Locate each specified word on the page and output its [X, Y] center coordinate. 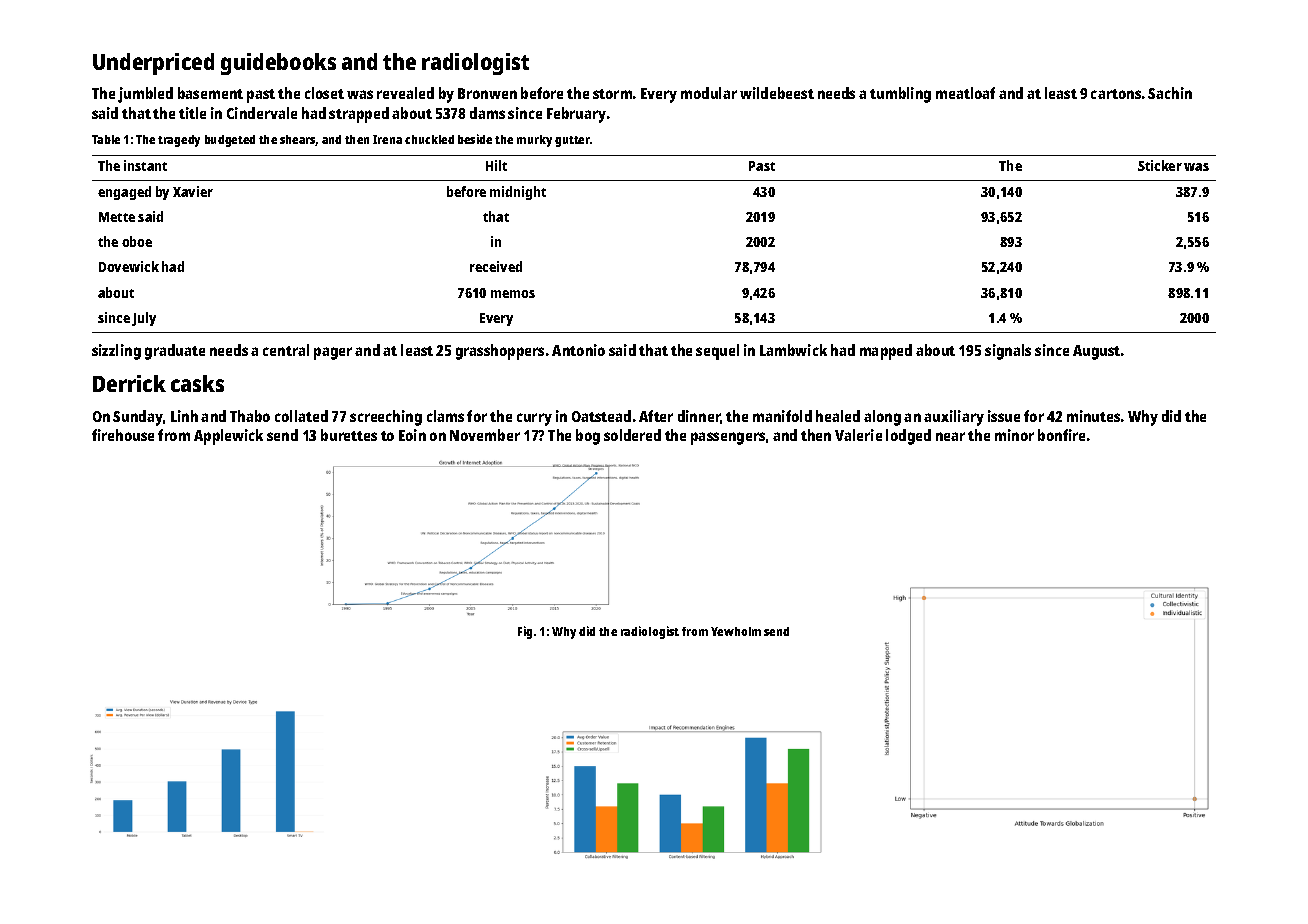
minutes [1093, 416]
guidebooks [278, 64]
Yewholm [736, 631]
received [496, 266]
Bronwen [487, 93]
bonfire [1061, 435]
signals [1008, 352]
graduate [175, 352]
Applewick [228, 437]
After [656, 416]
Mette [117, 217]
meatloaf [965, 93]
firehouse [123, 435]
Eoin [412, 435]
